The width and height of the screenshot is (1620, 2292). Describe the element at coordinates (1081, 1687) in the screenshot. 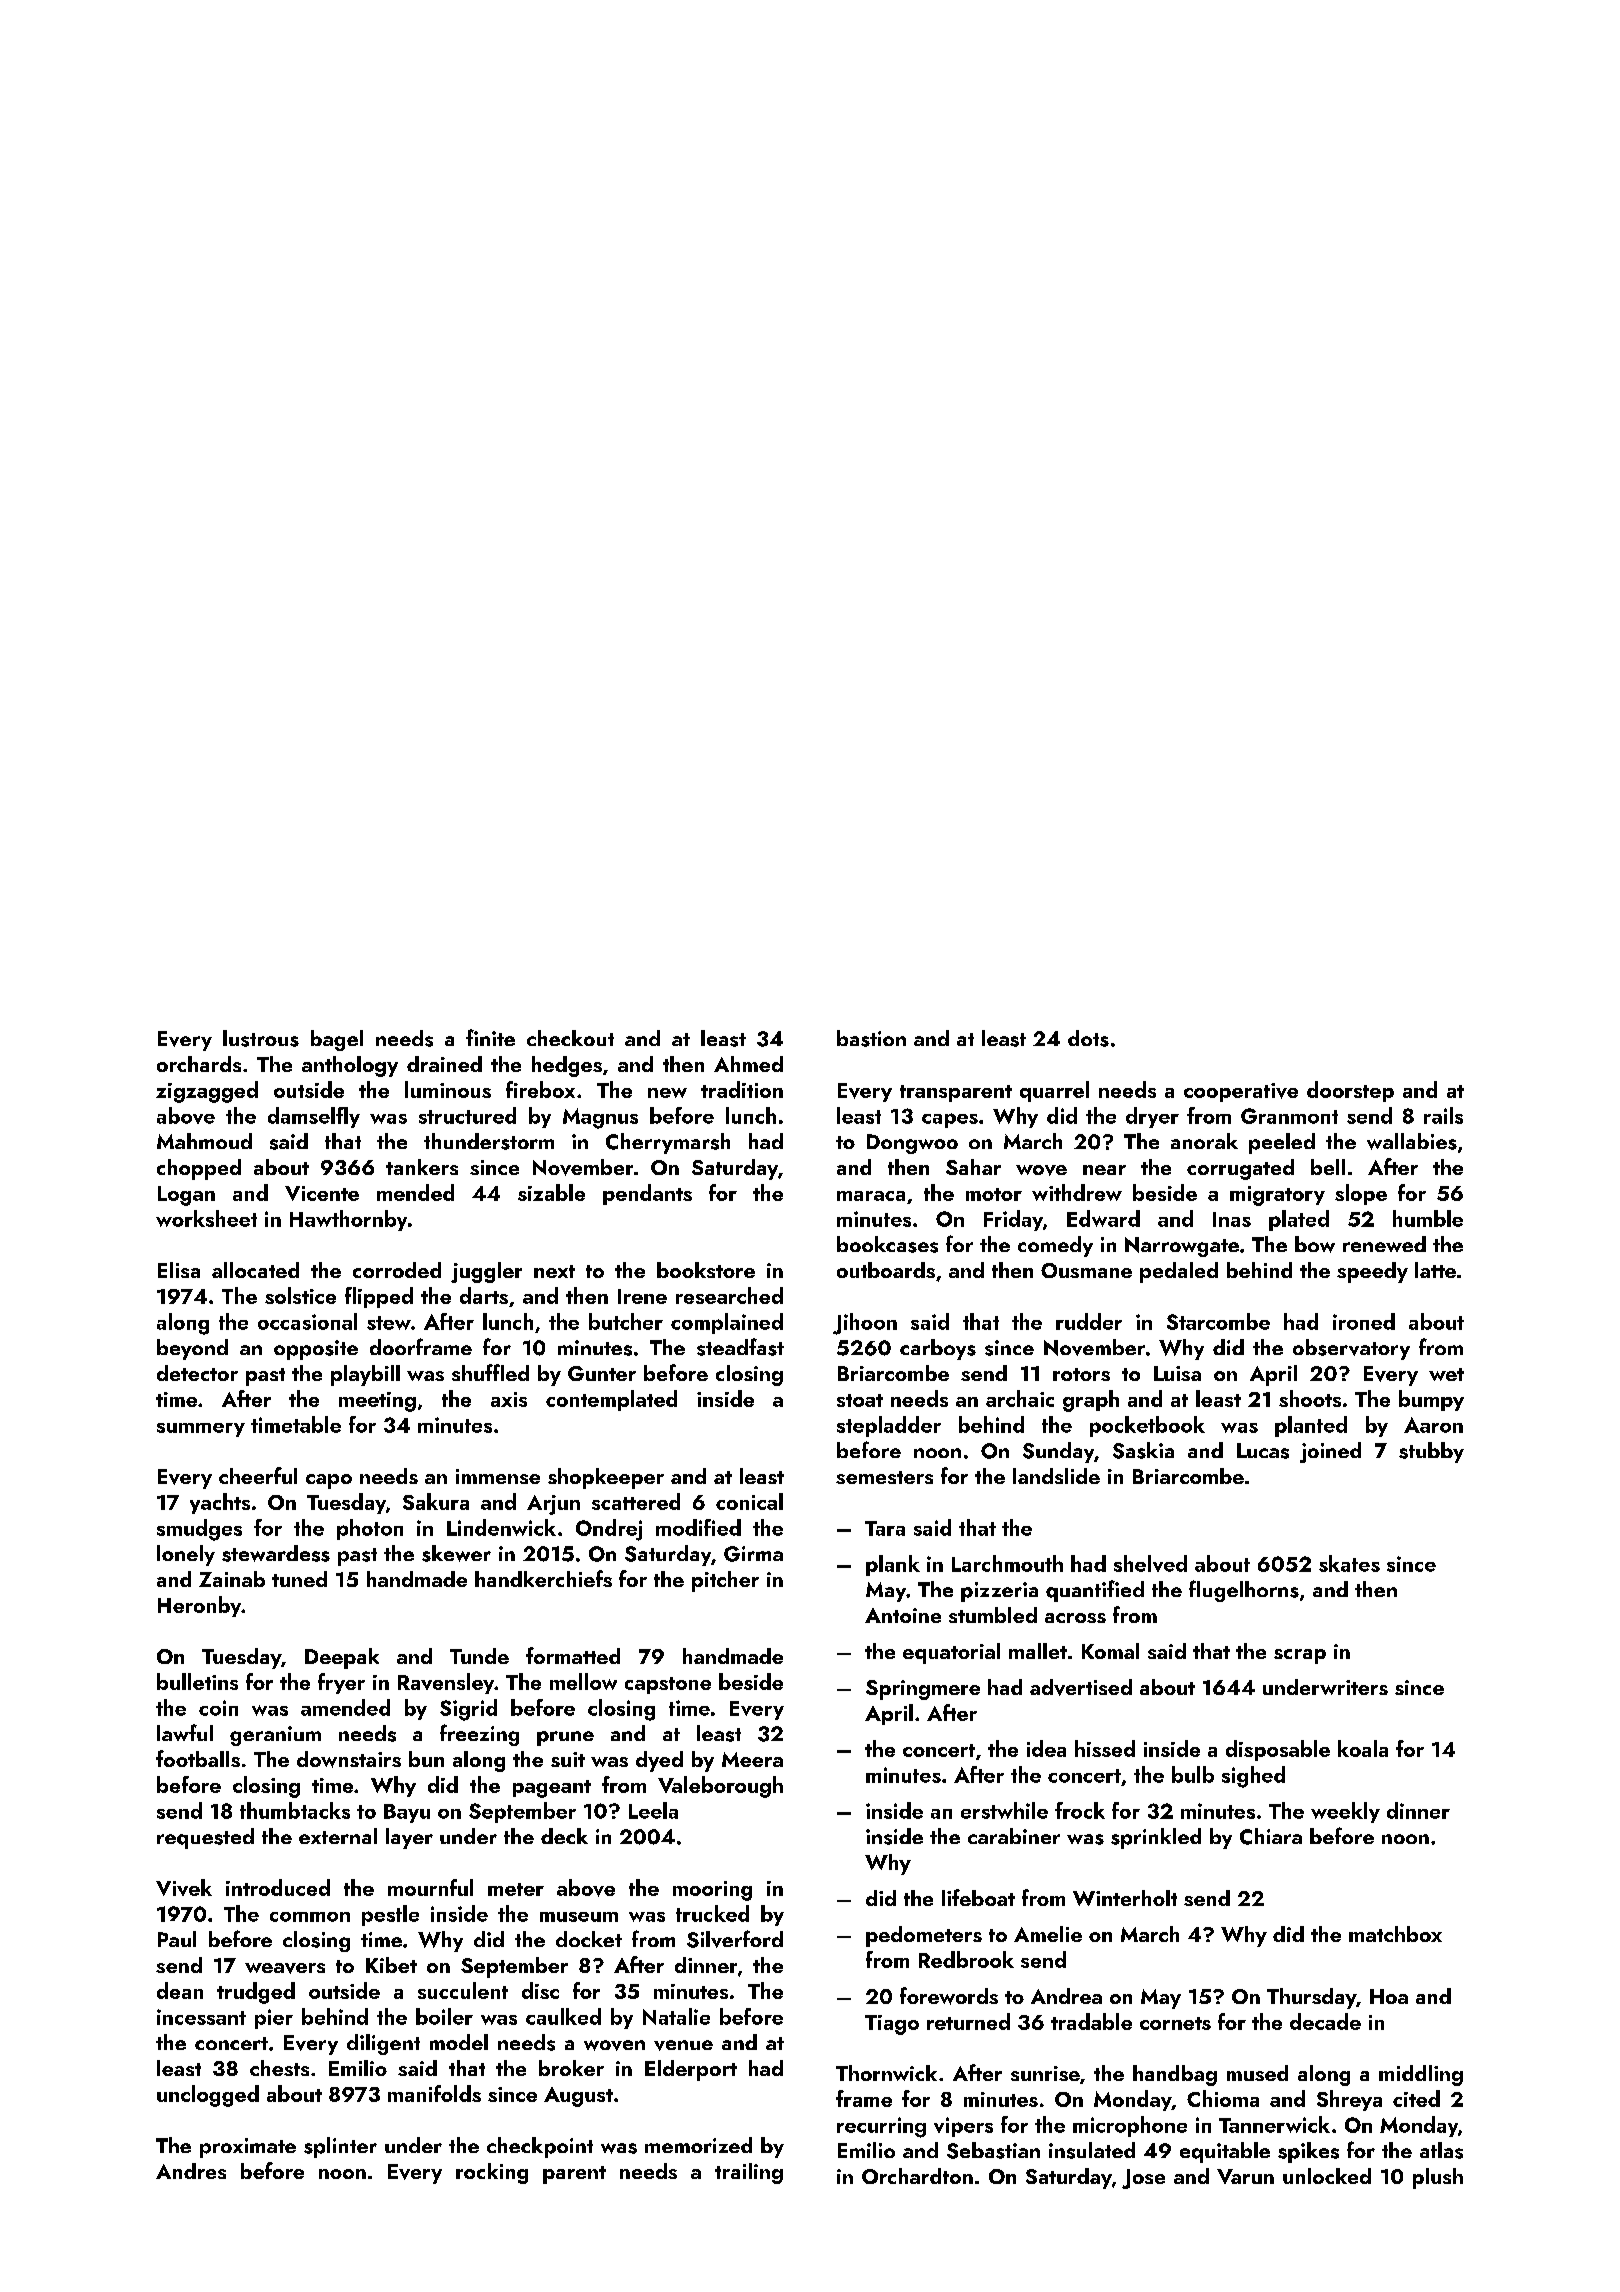

I see `advertised` at that location.
